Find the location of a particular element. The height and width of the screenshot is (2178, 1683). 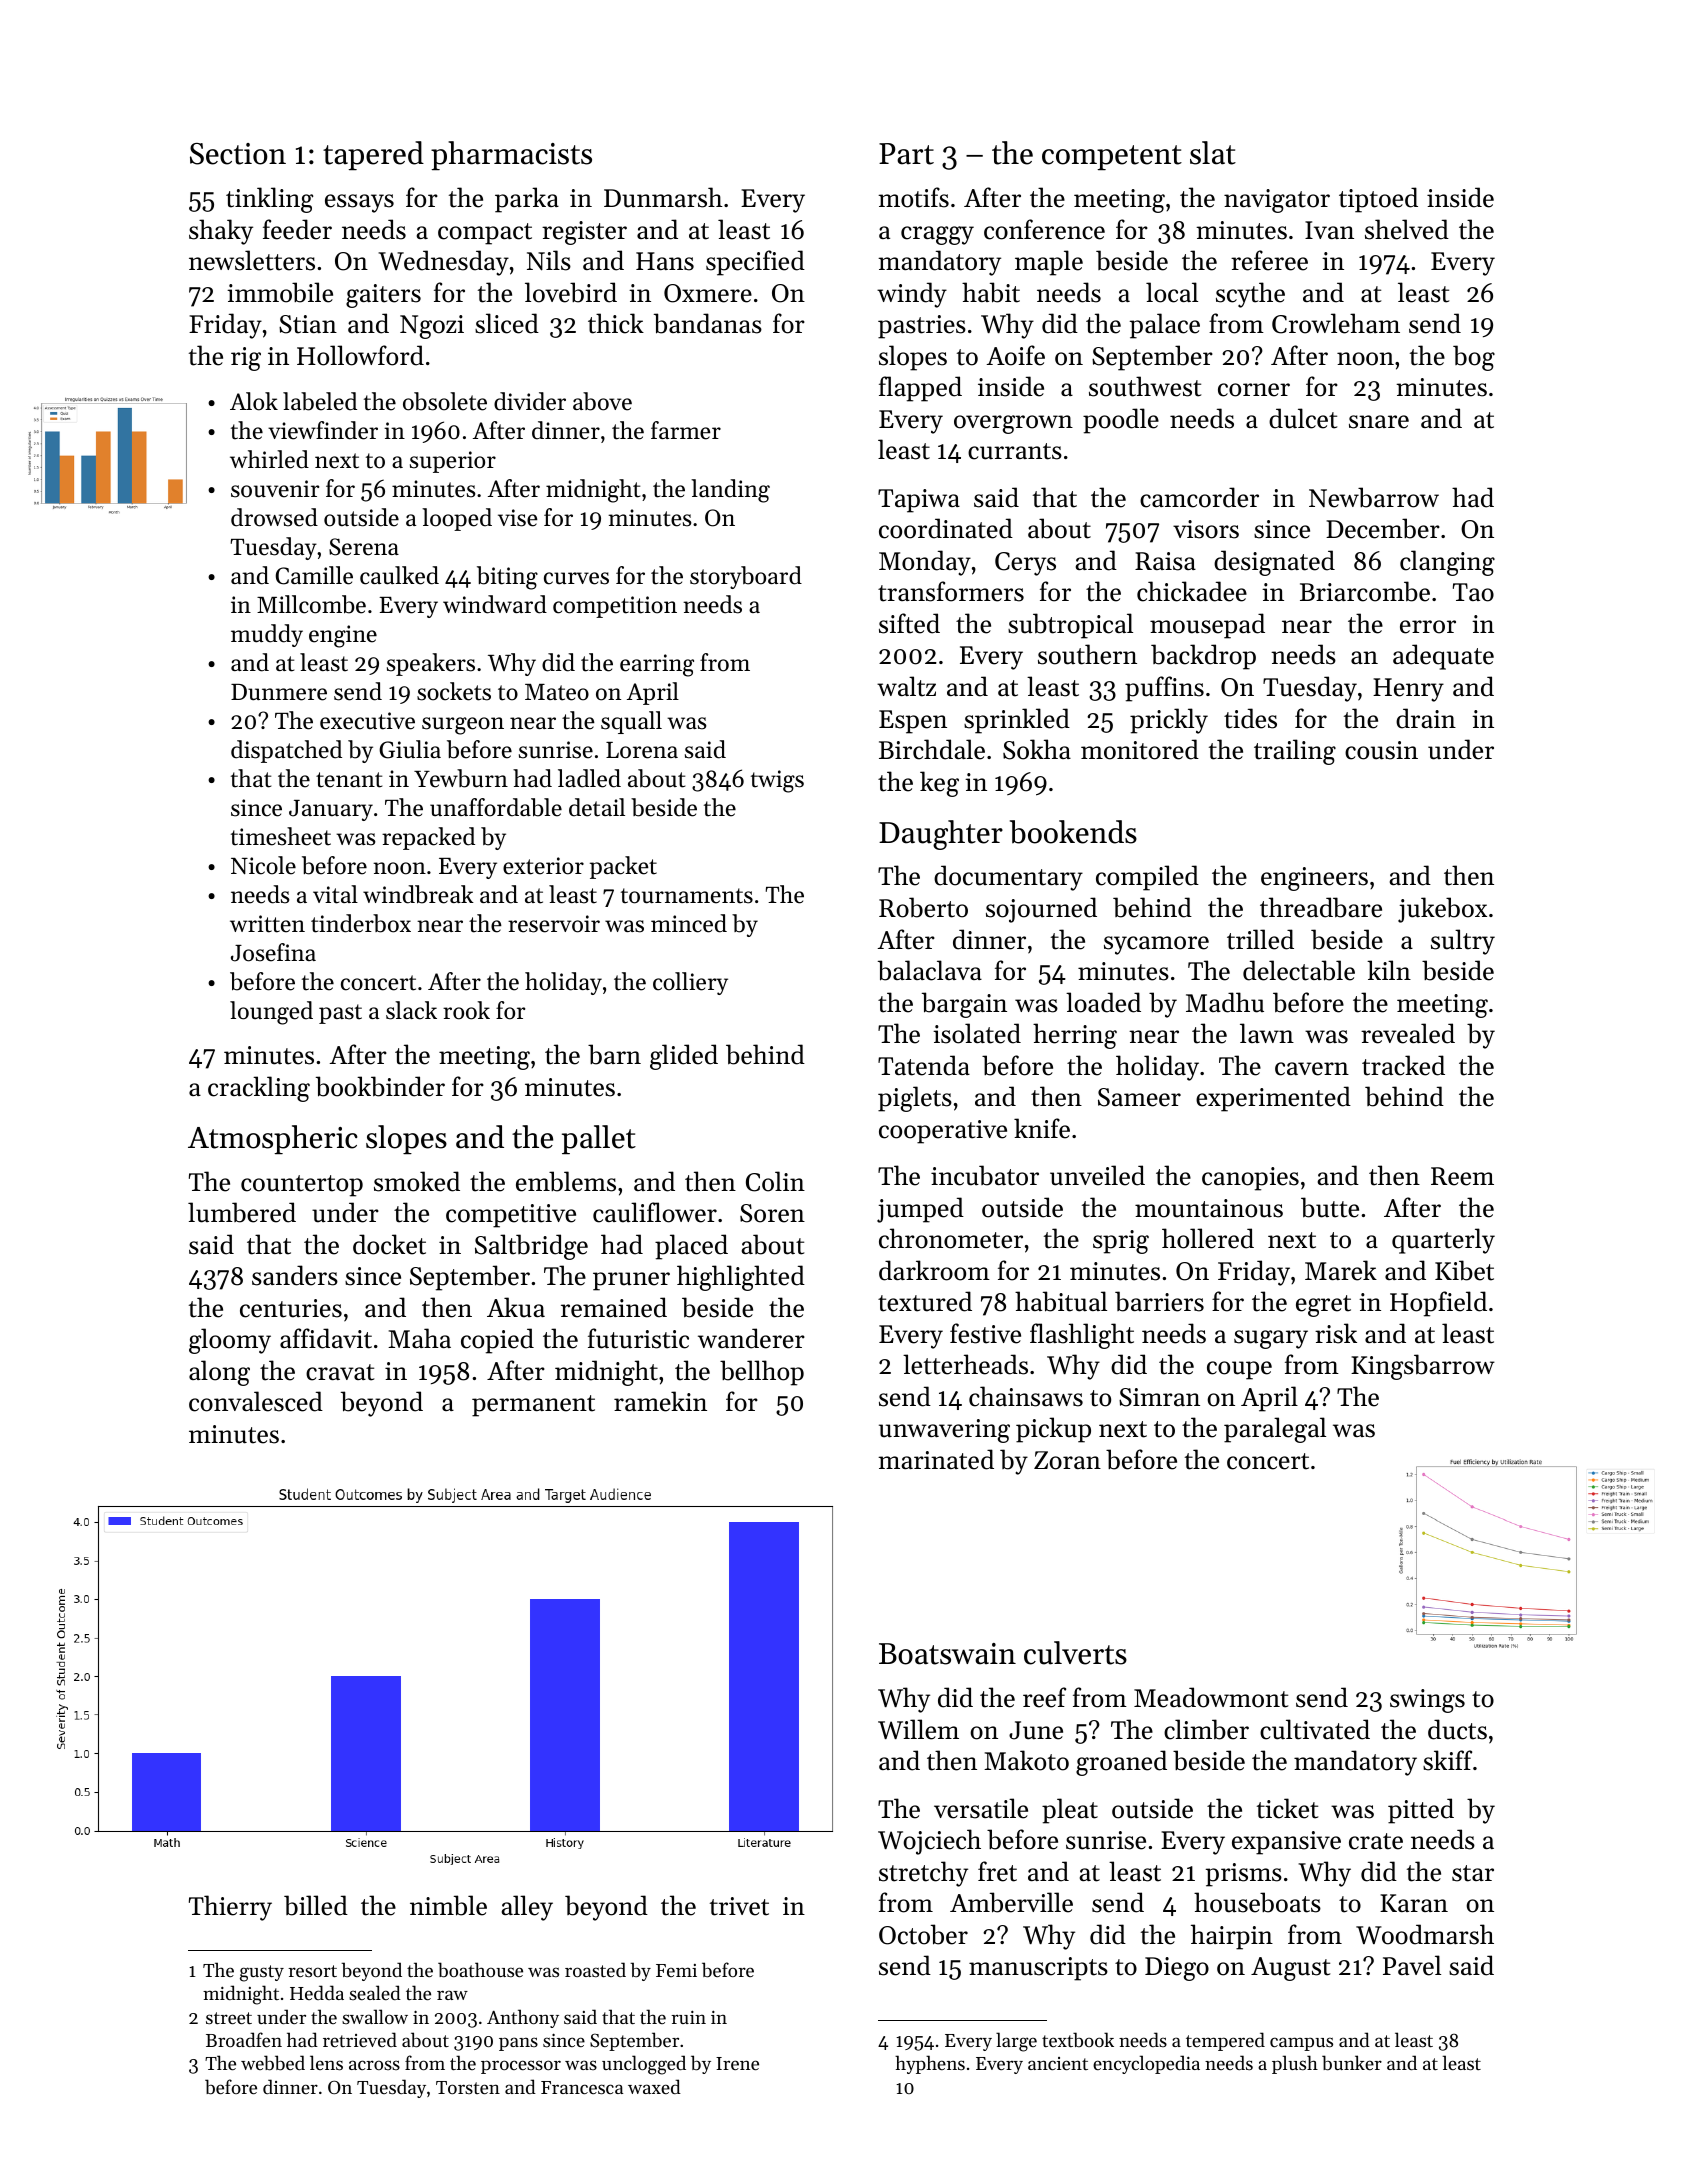

Meadowmont is located at coordinates (1211, 1697).
